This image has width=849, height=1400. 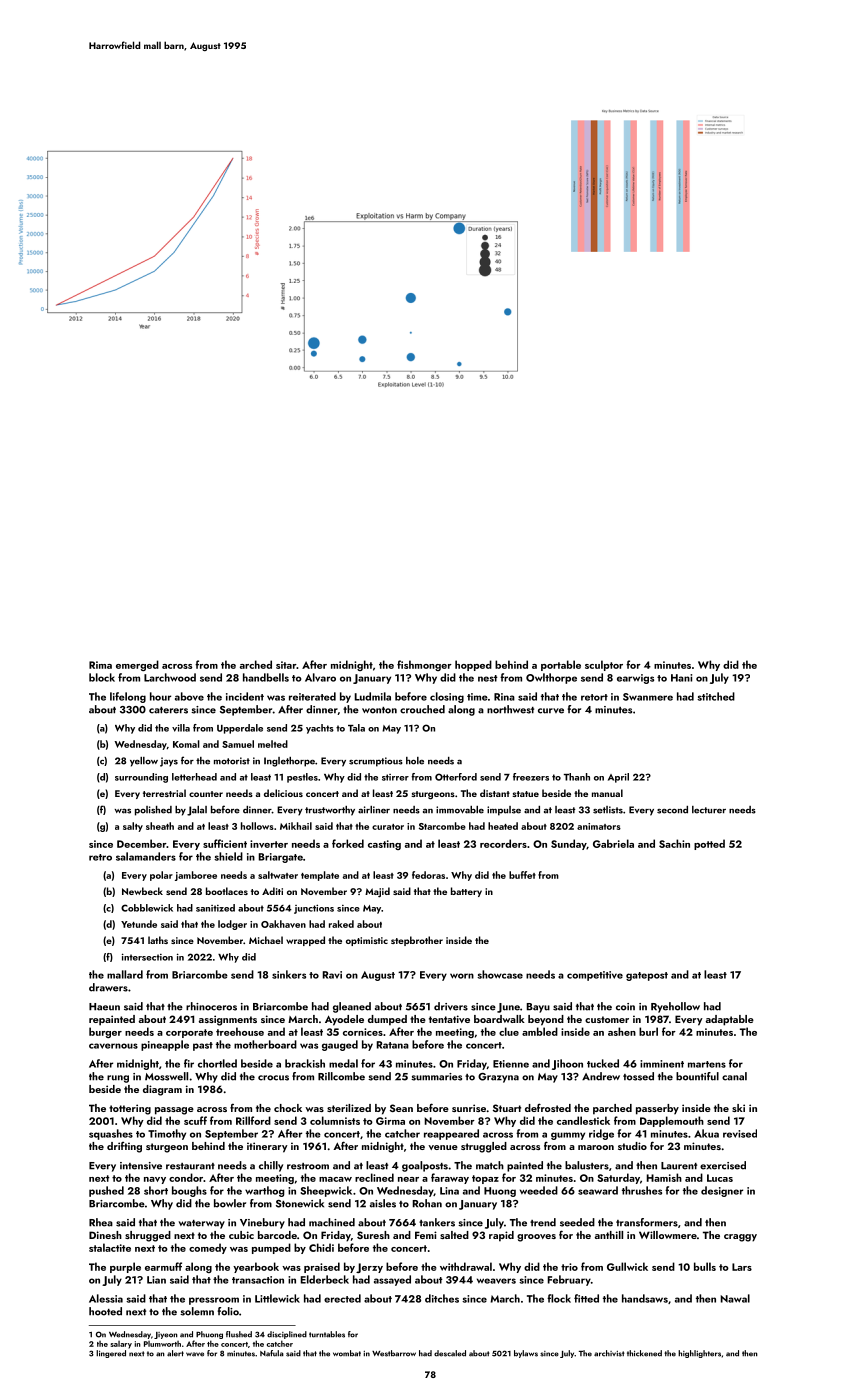 What do you see at coordinates (105, 1235) in the image?
I see `Dinesh` at bounding box center [105, 1235].
